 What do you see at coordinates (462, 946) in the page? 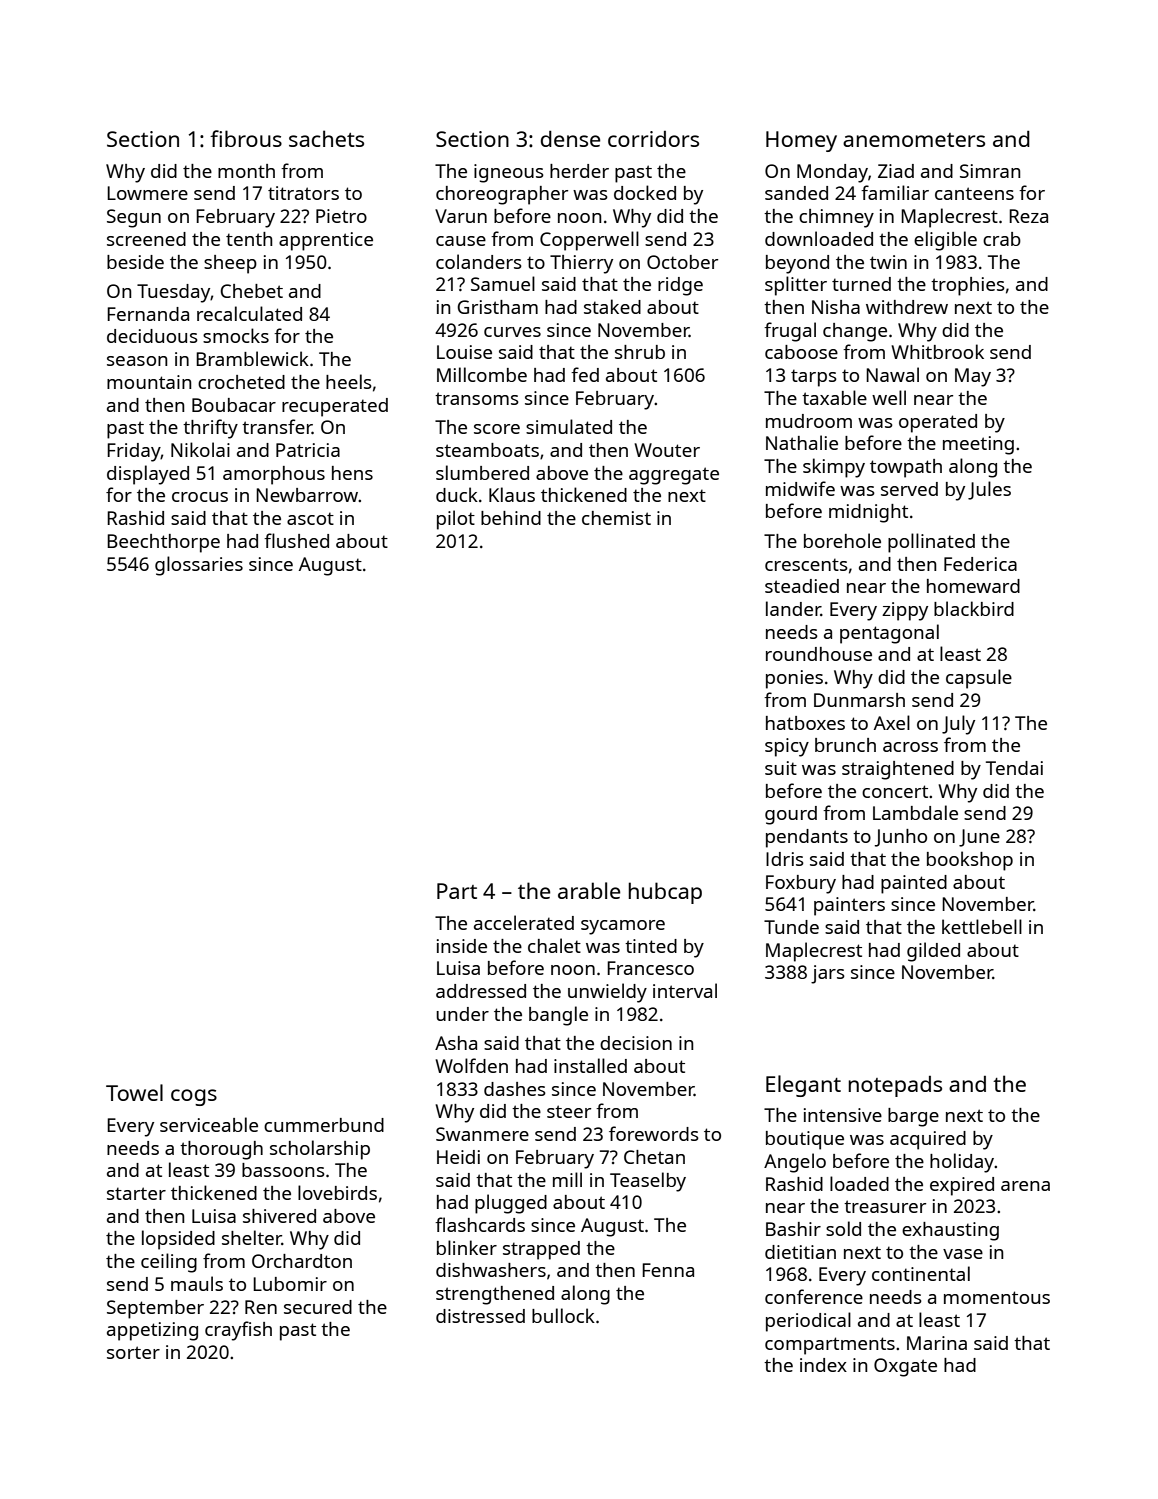
I see `inside` at bounding box center [462, 946].
